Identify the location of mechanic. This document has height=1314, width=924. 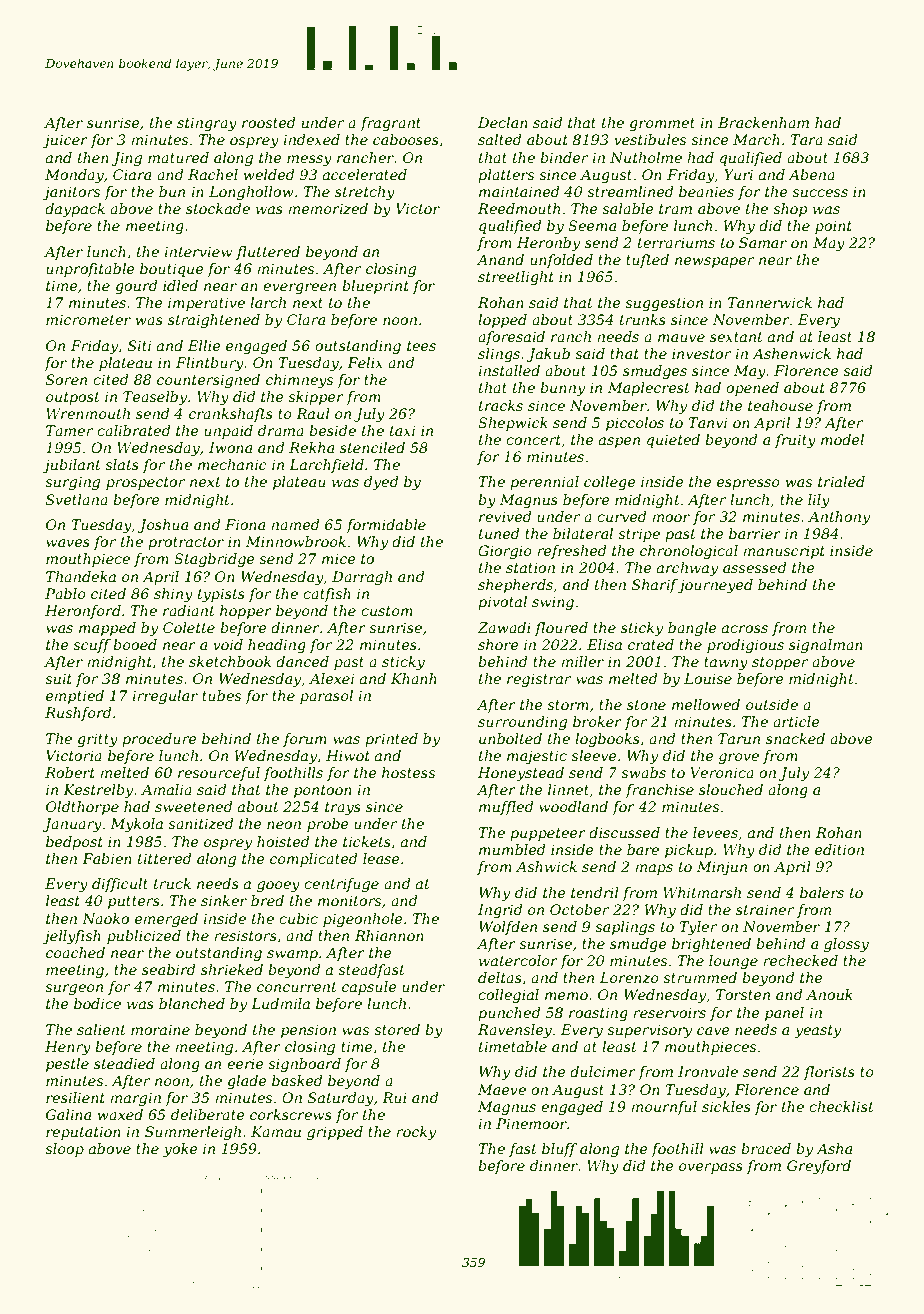
(232, 464).
